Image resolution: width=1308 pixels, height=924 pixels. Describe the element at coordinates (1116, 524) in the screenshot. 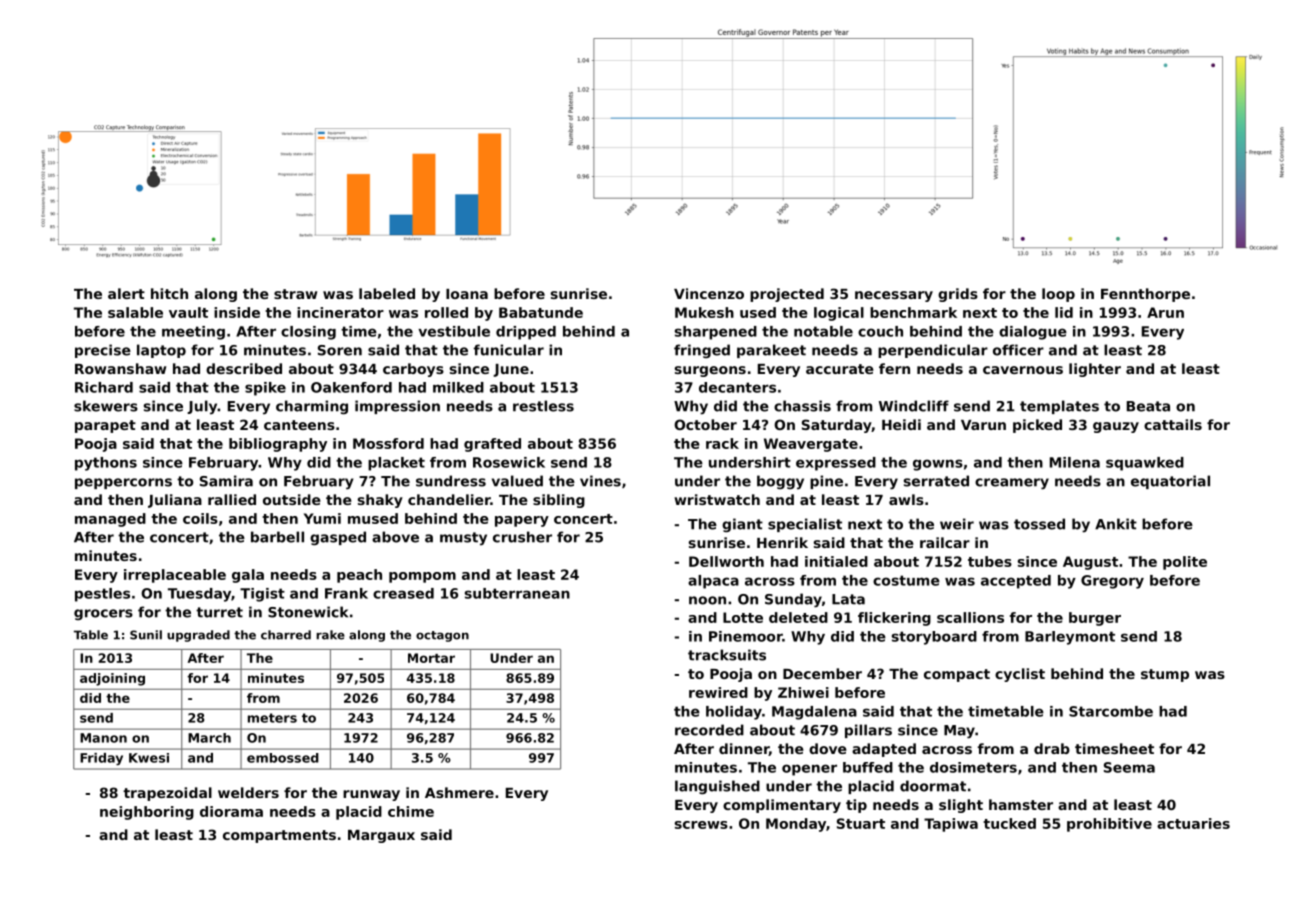

I see `Ankit` at that location.
